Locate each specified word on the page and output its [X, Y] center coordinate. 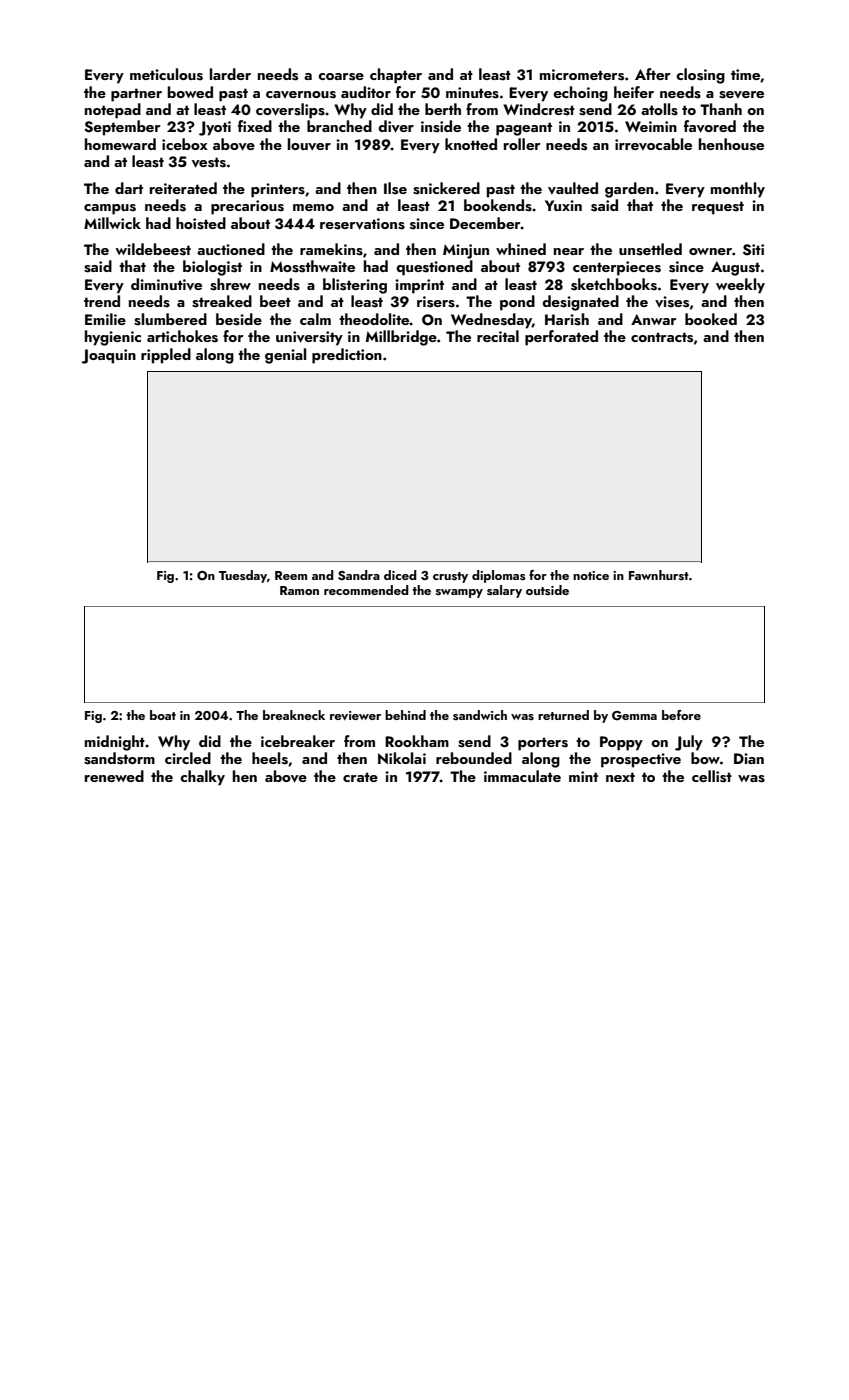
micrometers [582, 75]
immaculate [522, 776]
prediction [347, 356]
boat [163, 715]
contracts [662, 337]
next [620, 777]
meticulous [166, 74]
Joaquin [108, 356]
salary [504, 591]
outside [547, 590]
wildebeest [153, 249]
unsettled [650, 249]
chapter [396, 76]
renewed [114, 776]
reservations [362, 224]
